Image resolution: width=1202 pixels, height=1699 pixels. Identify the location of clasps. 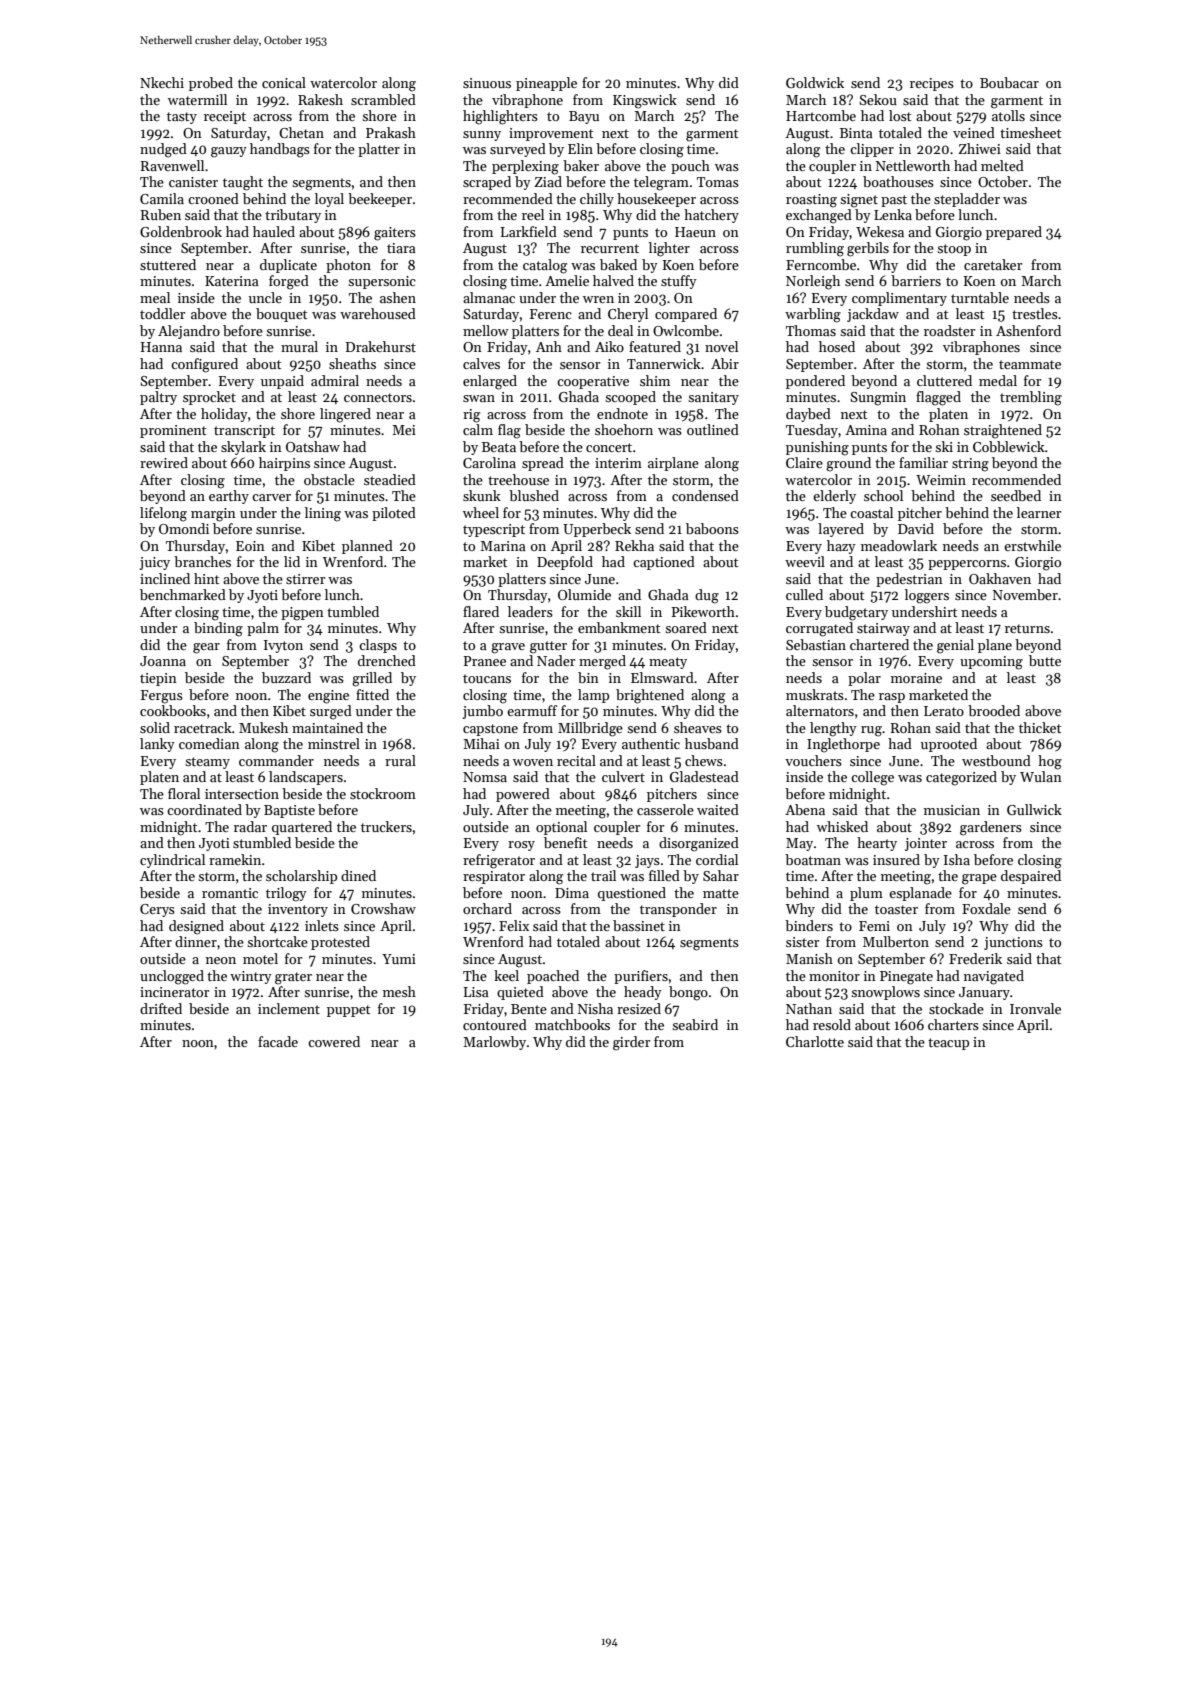
(378, 646).
